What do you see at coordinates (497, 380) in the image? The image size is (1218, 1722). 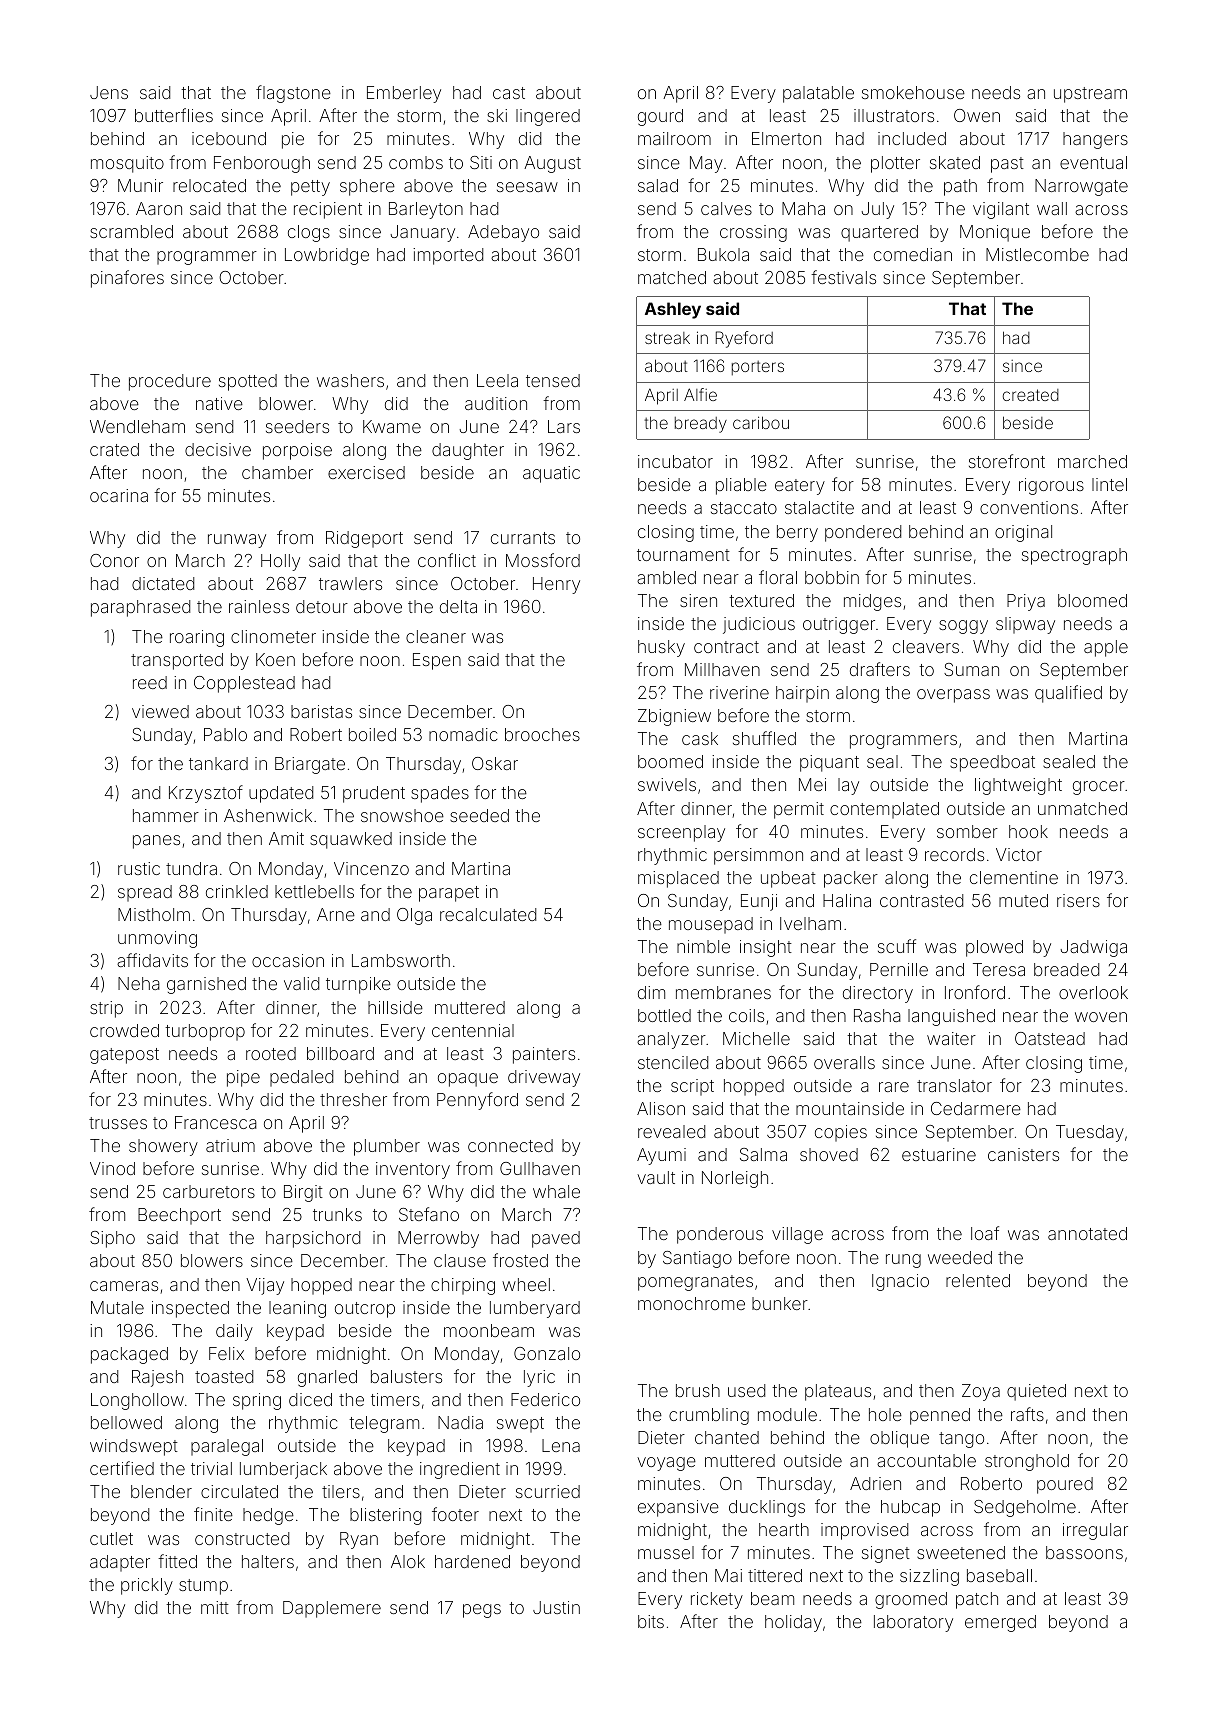 I see `Leela` at bounding box center [497, 380].
